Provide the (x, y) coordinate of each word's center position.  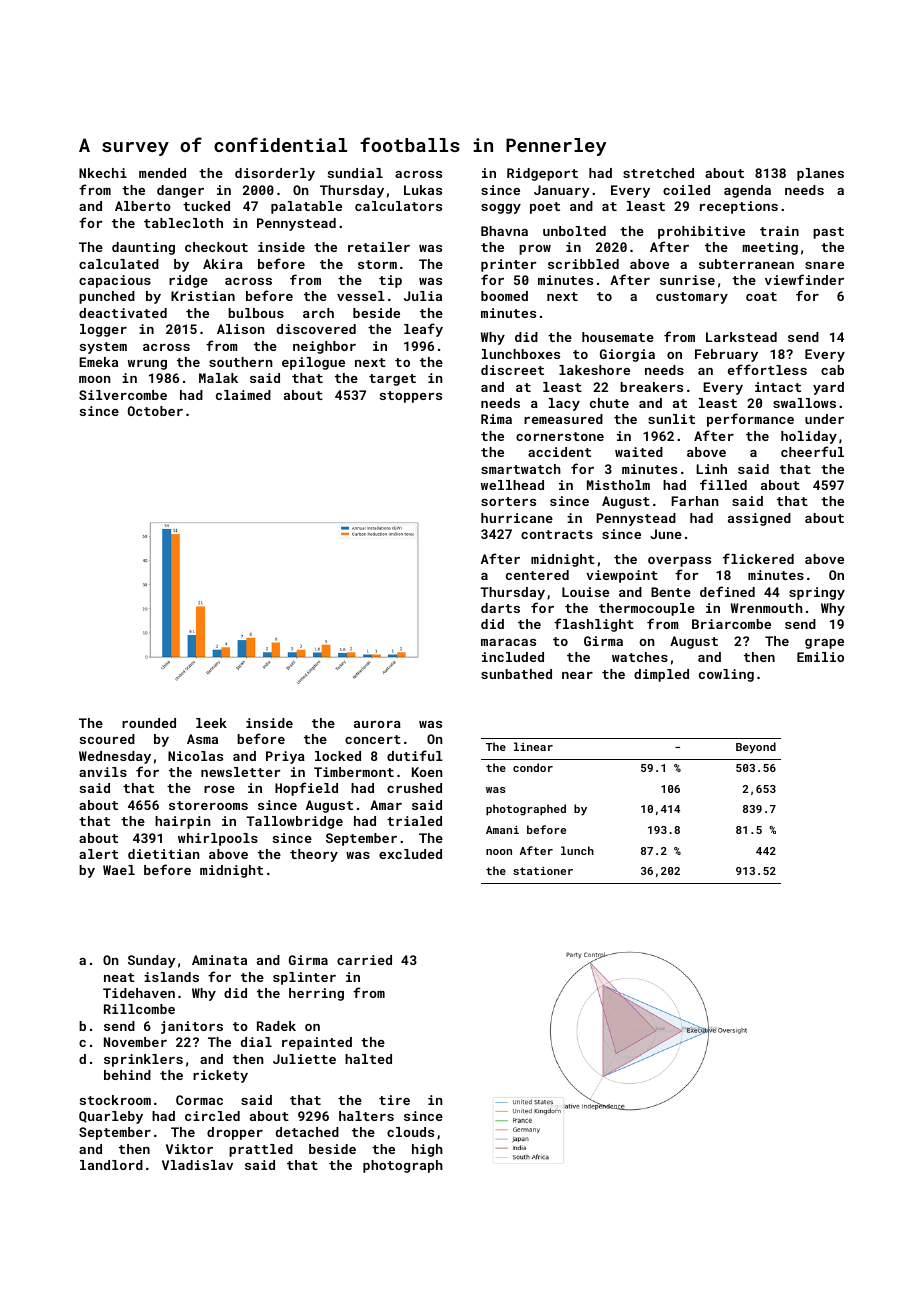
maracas (508, 642)
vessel (361, 296)
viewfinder (804, 279)
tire (394, 1100)
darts (500, 608)
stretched (658, 173)
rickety (220, 1076)
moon (95, 379)
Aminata (219, 960)
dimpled (661, 675)
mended (162, 173)
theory (314, 855)
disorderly (275, 174)
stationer (543, 871)
